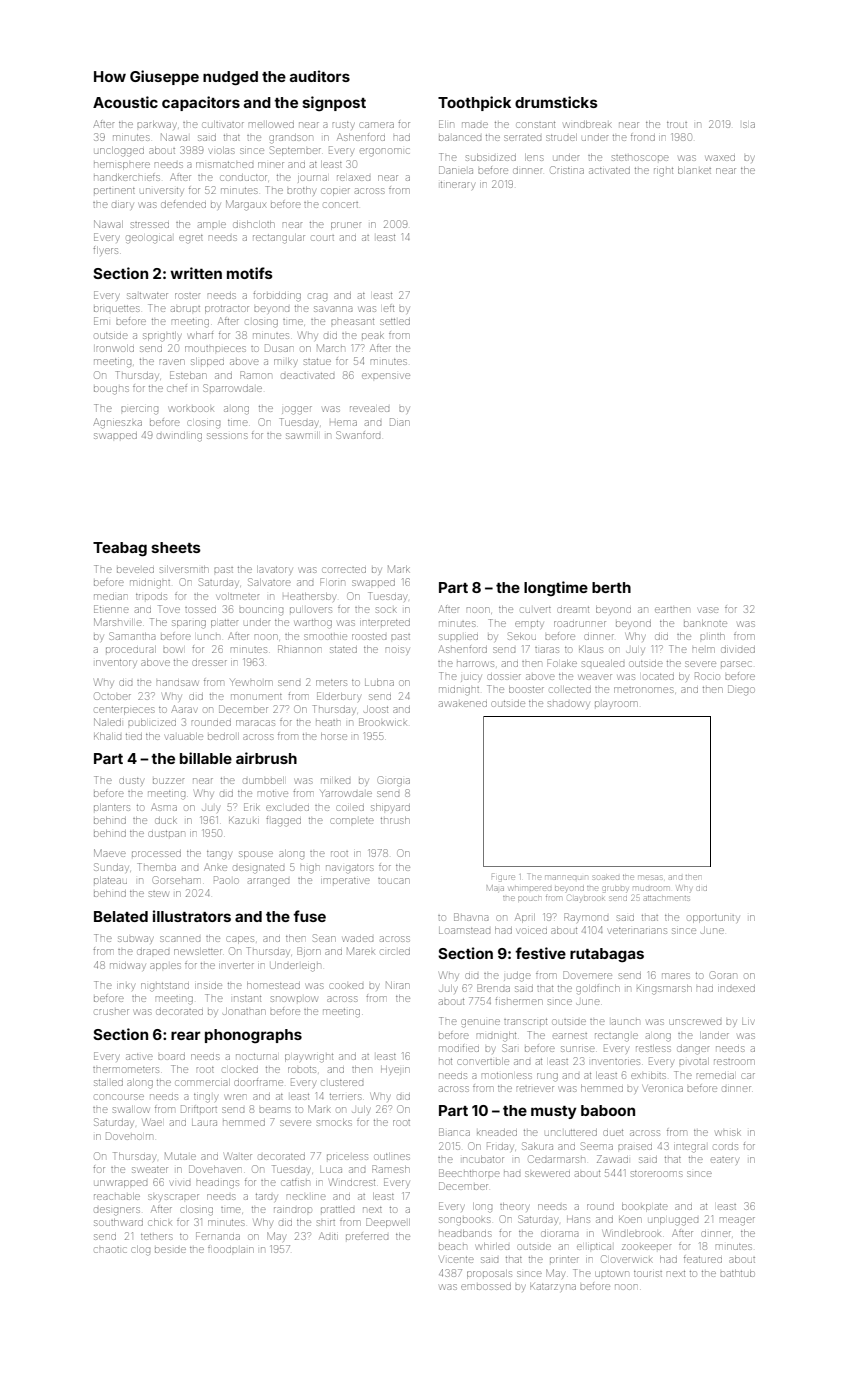 This document has width=849, height=1400. What do you see at coordinates (201, 103) in the document?
I see `capacitors` at bounding box center [201, 103].
